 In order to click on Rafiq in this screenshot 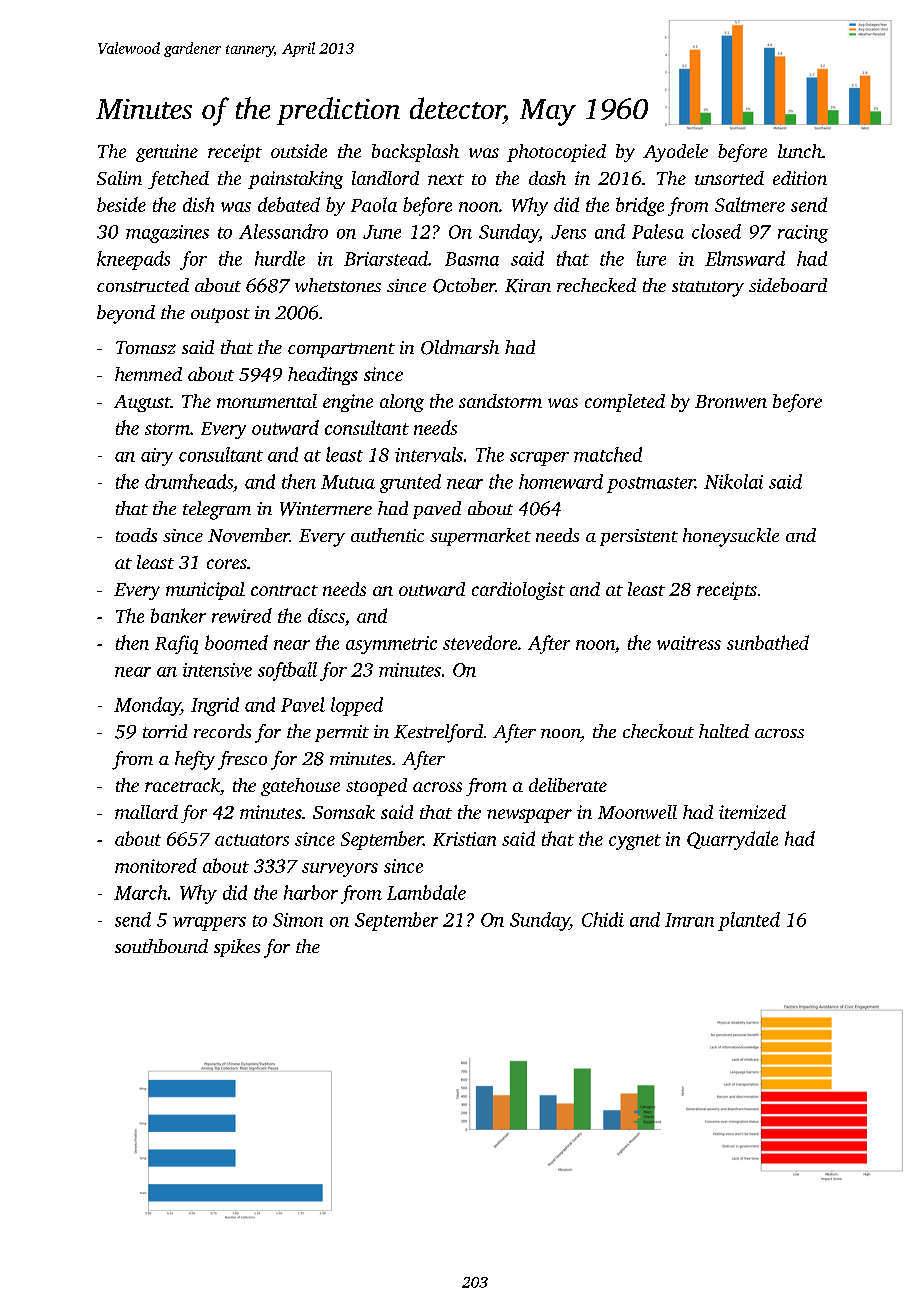, I will do `click(176, 644)`.
